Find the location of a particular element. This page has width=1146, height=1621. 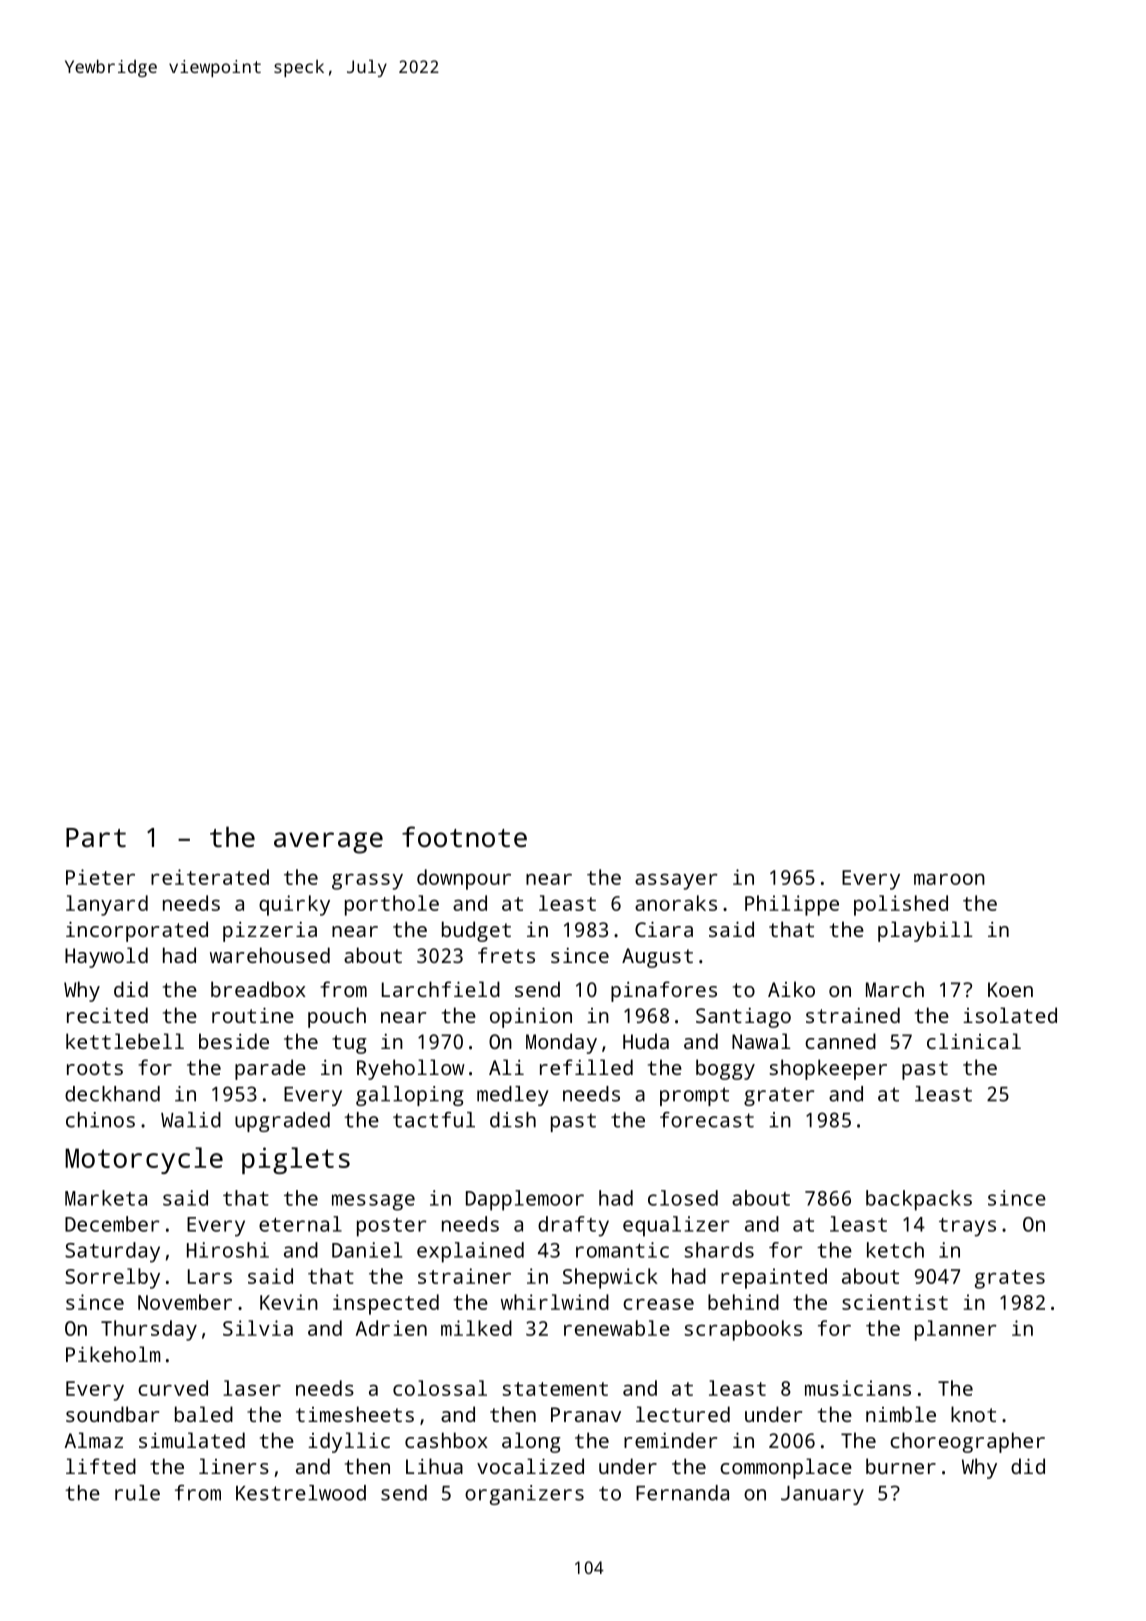

quirky is located at coordinates (294, 905).
